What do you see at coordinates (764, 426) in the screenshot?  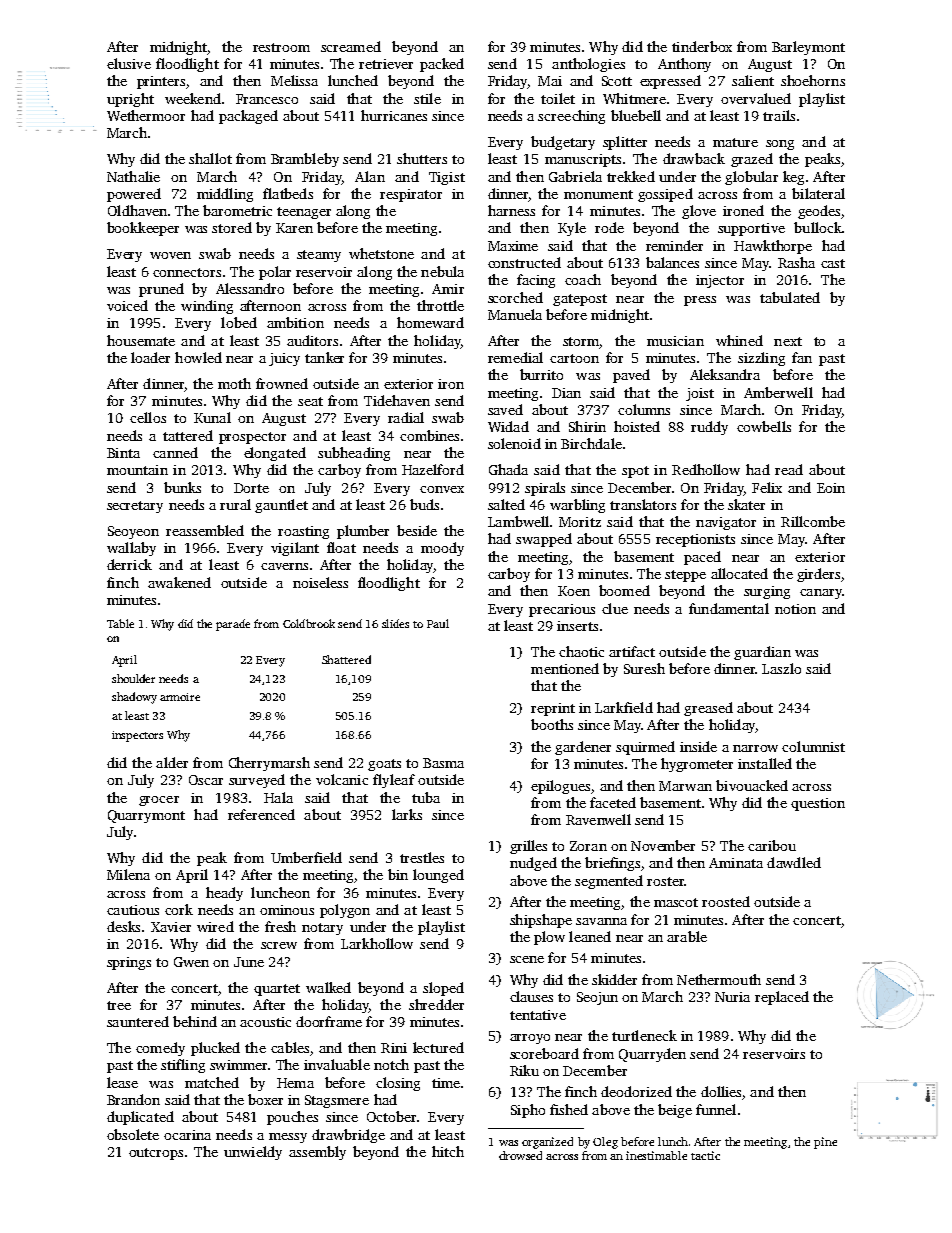 I see `cowbells` at bounding box center [764, 426].
